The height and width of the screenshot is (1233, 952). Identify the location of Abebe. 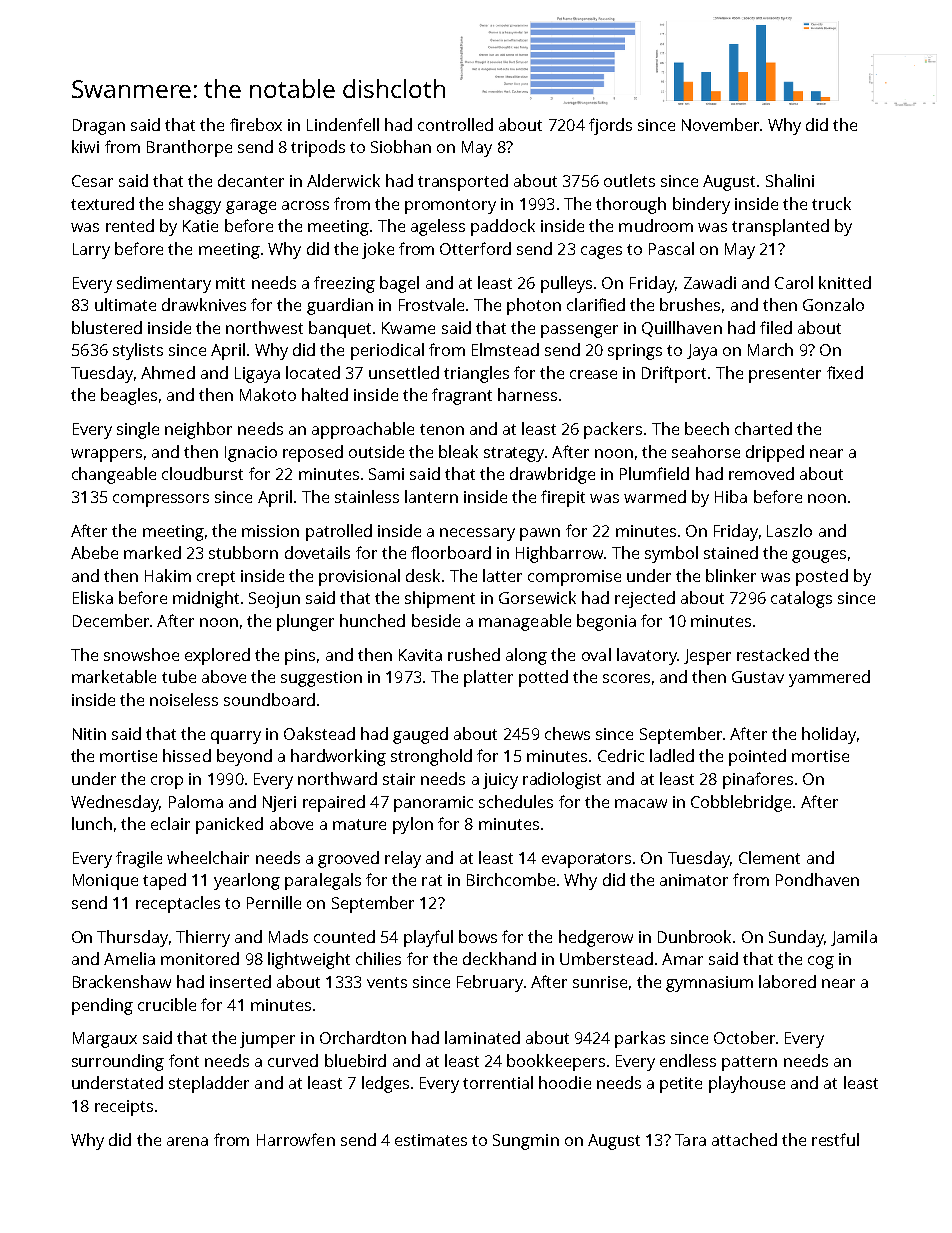
(94, 552).
